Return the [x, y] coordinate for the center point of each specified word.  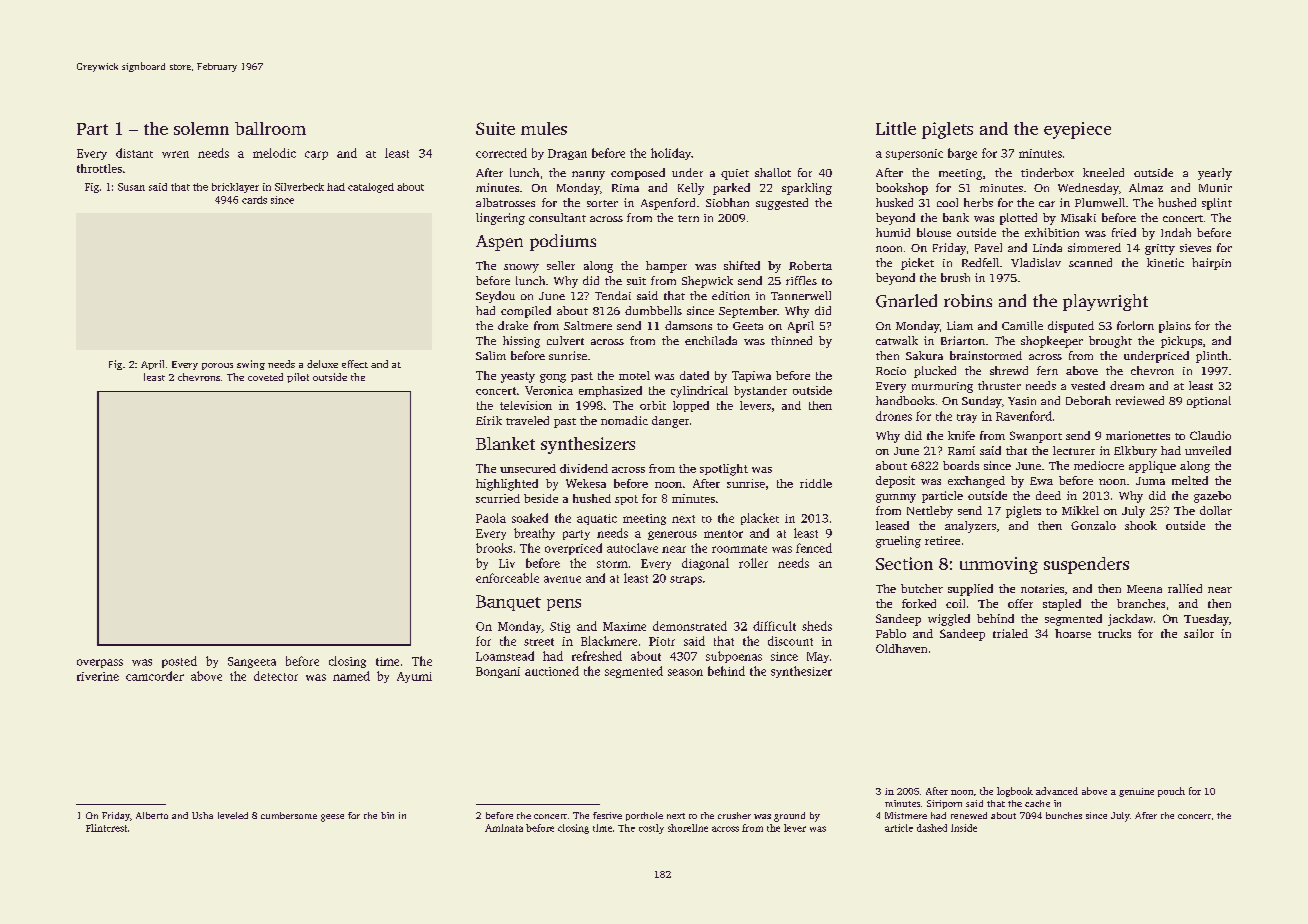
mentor [723, 534]
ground [789, 817]
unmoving [999, 565]
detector [276, 676]
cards [254, 200]
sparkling [807, 189]
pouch [1171, 792]
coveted [265, 377]
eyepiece [1077, 130]
